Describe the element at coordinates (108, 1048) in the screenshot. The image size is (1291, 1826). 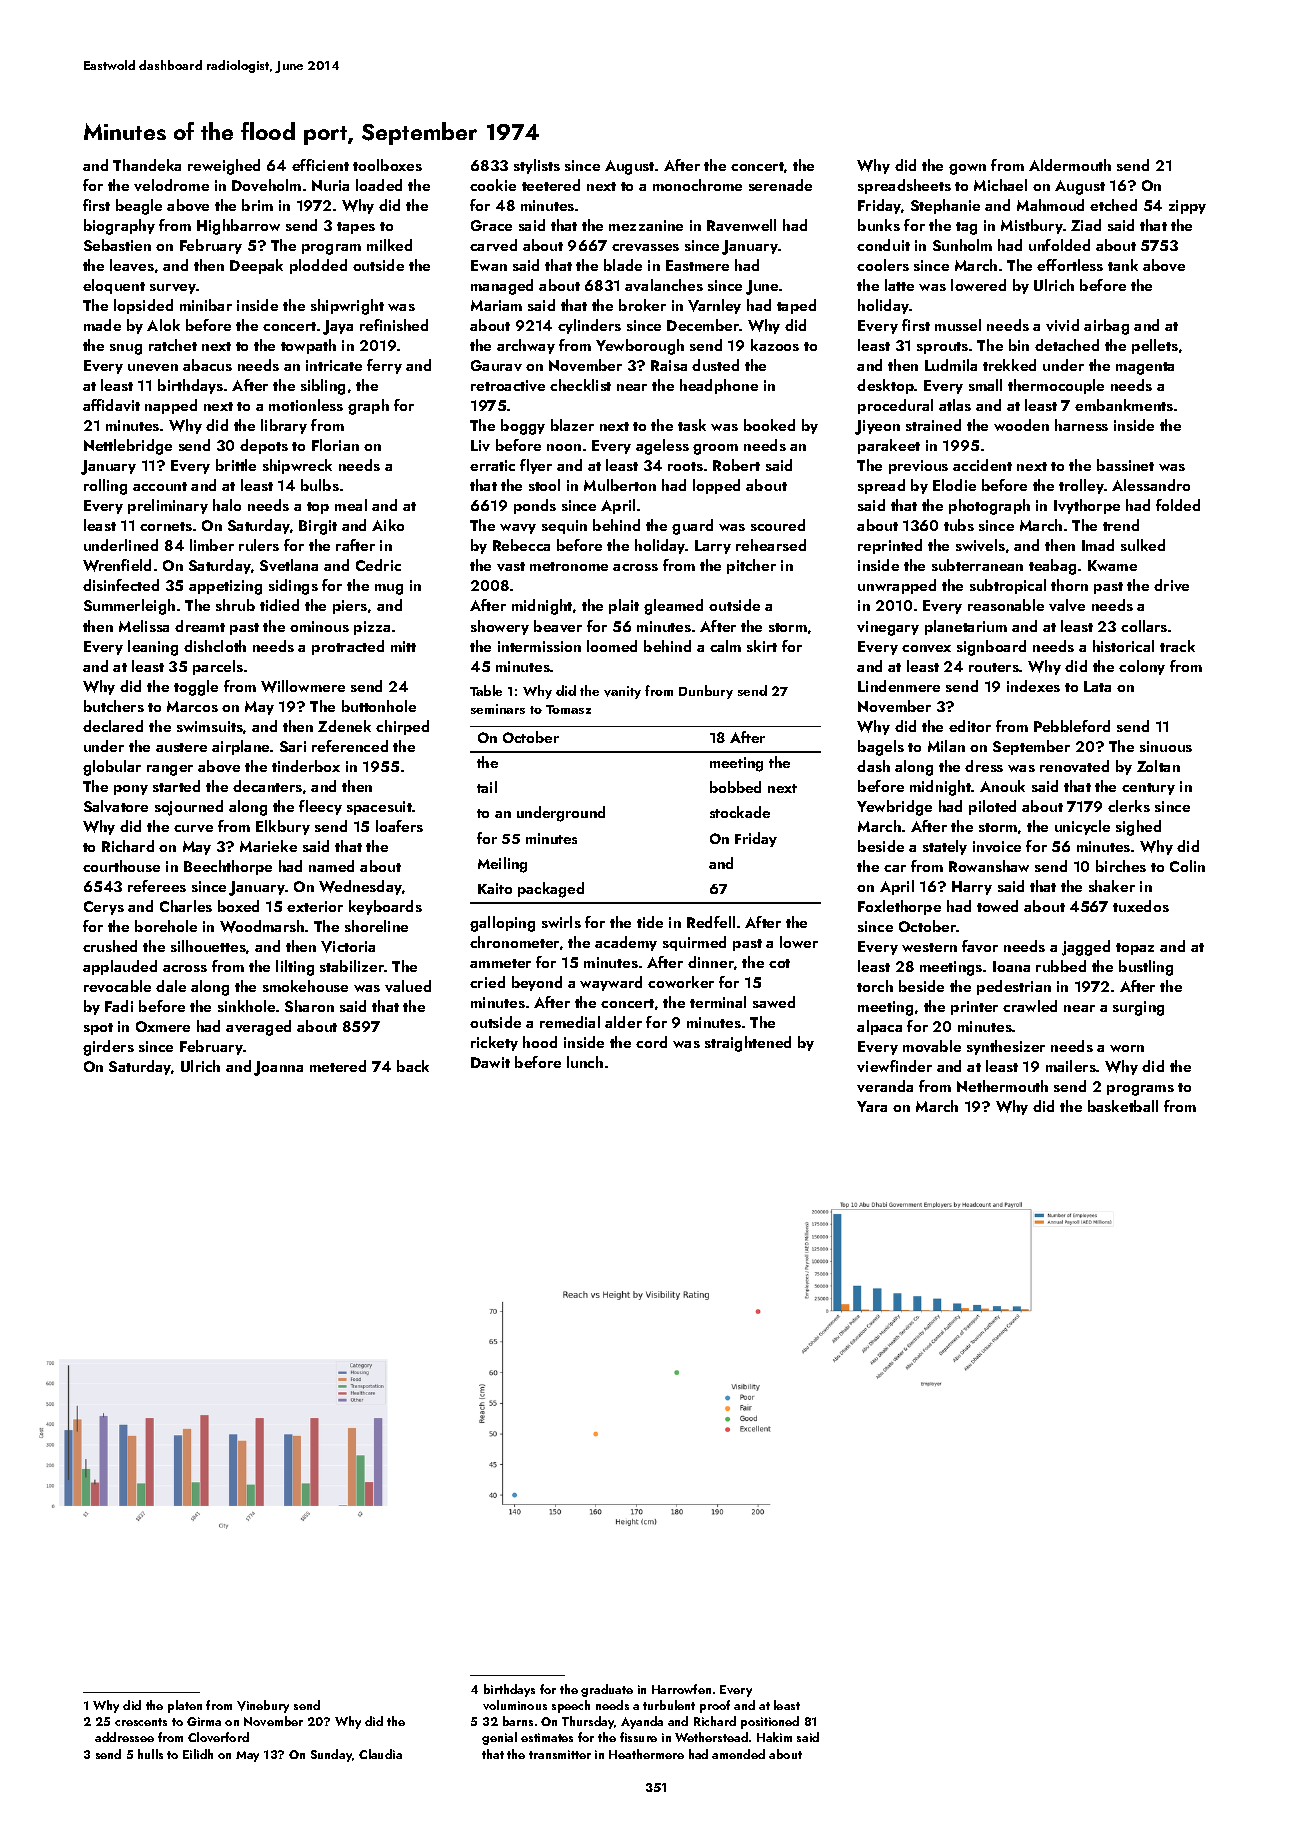
I see `girders` at that location.
